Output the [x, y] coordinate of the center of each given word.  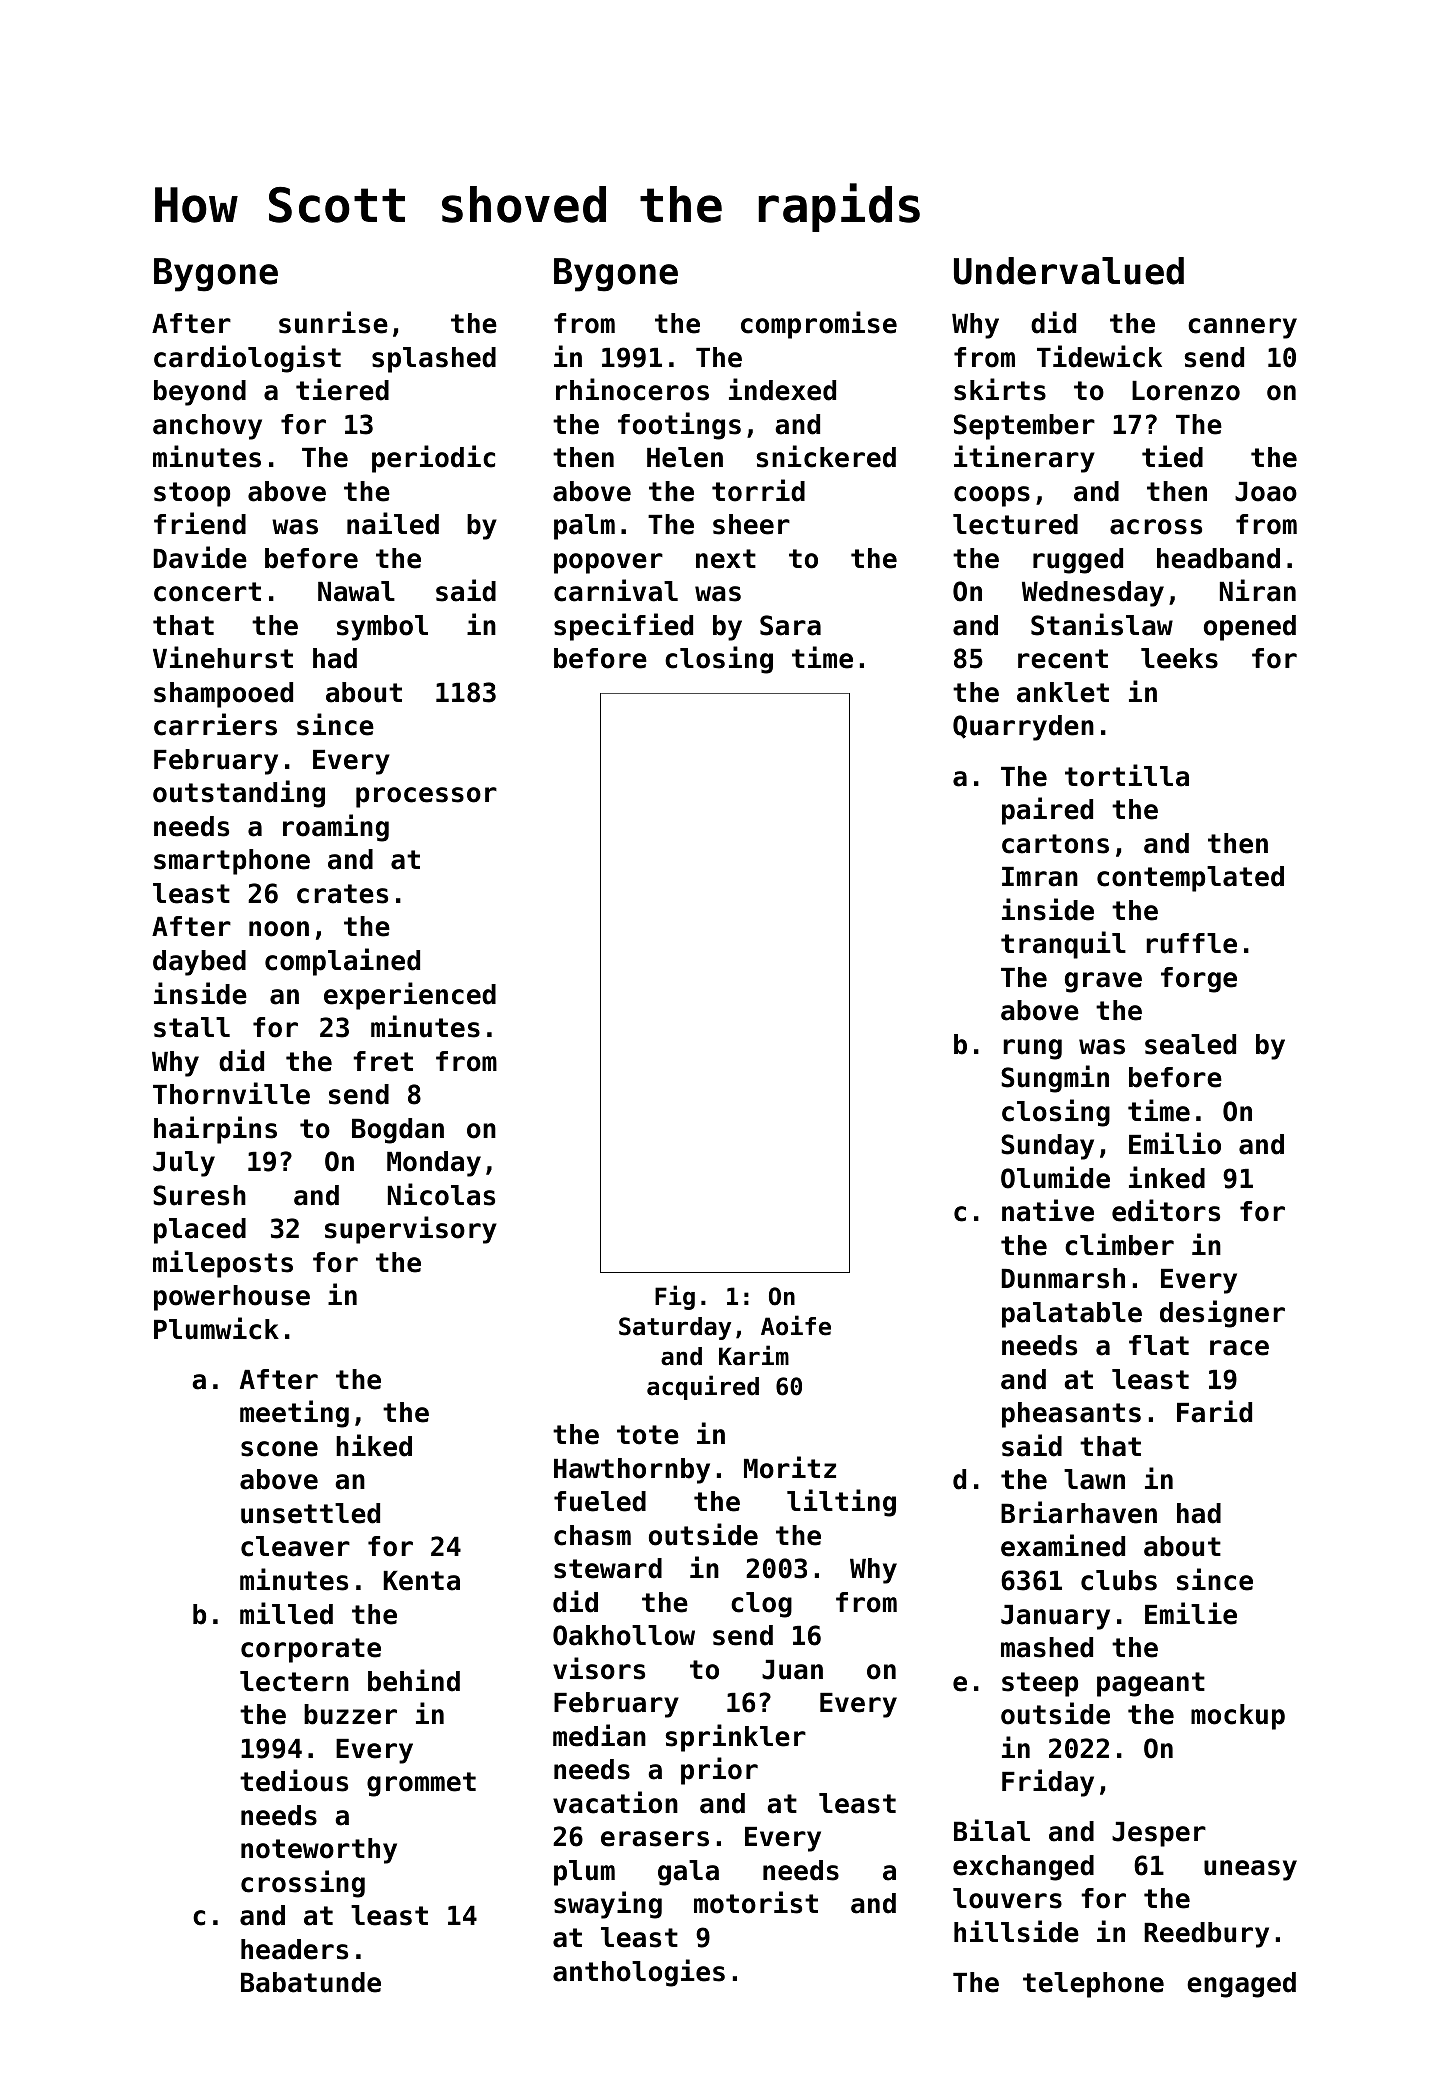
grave [1103, 982]
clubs [1119, 1580]
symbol [382, 628]
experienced [410, 996]
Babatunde [311, 1982]
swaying [608, 1905]
